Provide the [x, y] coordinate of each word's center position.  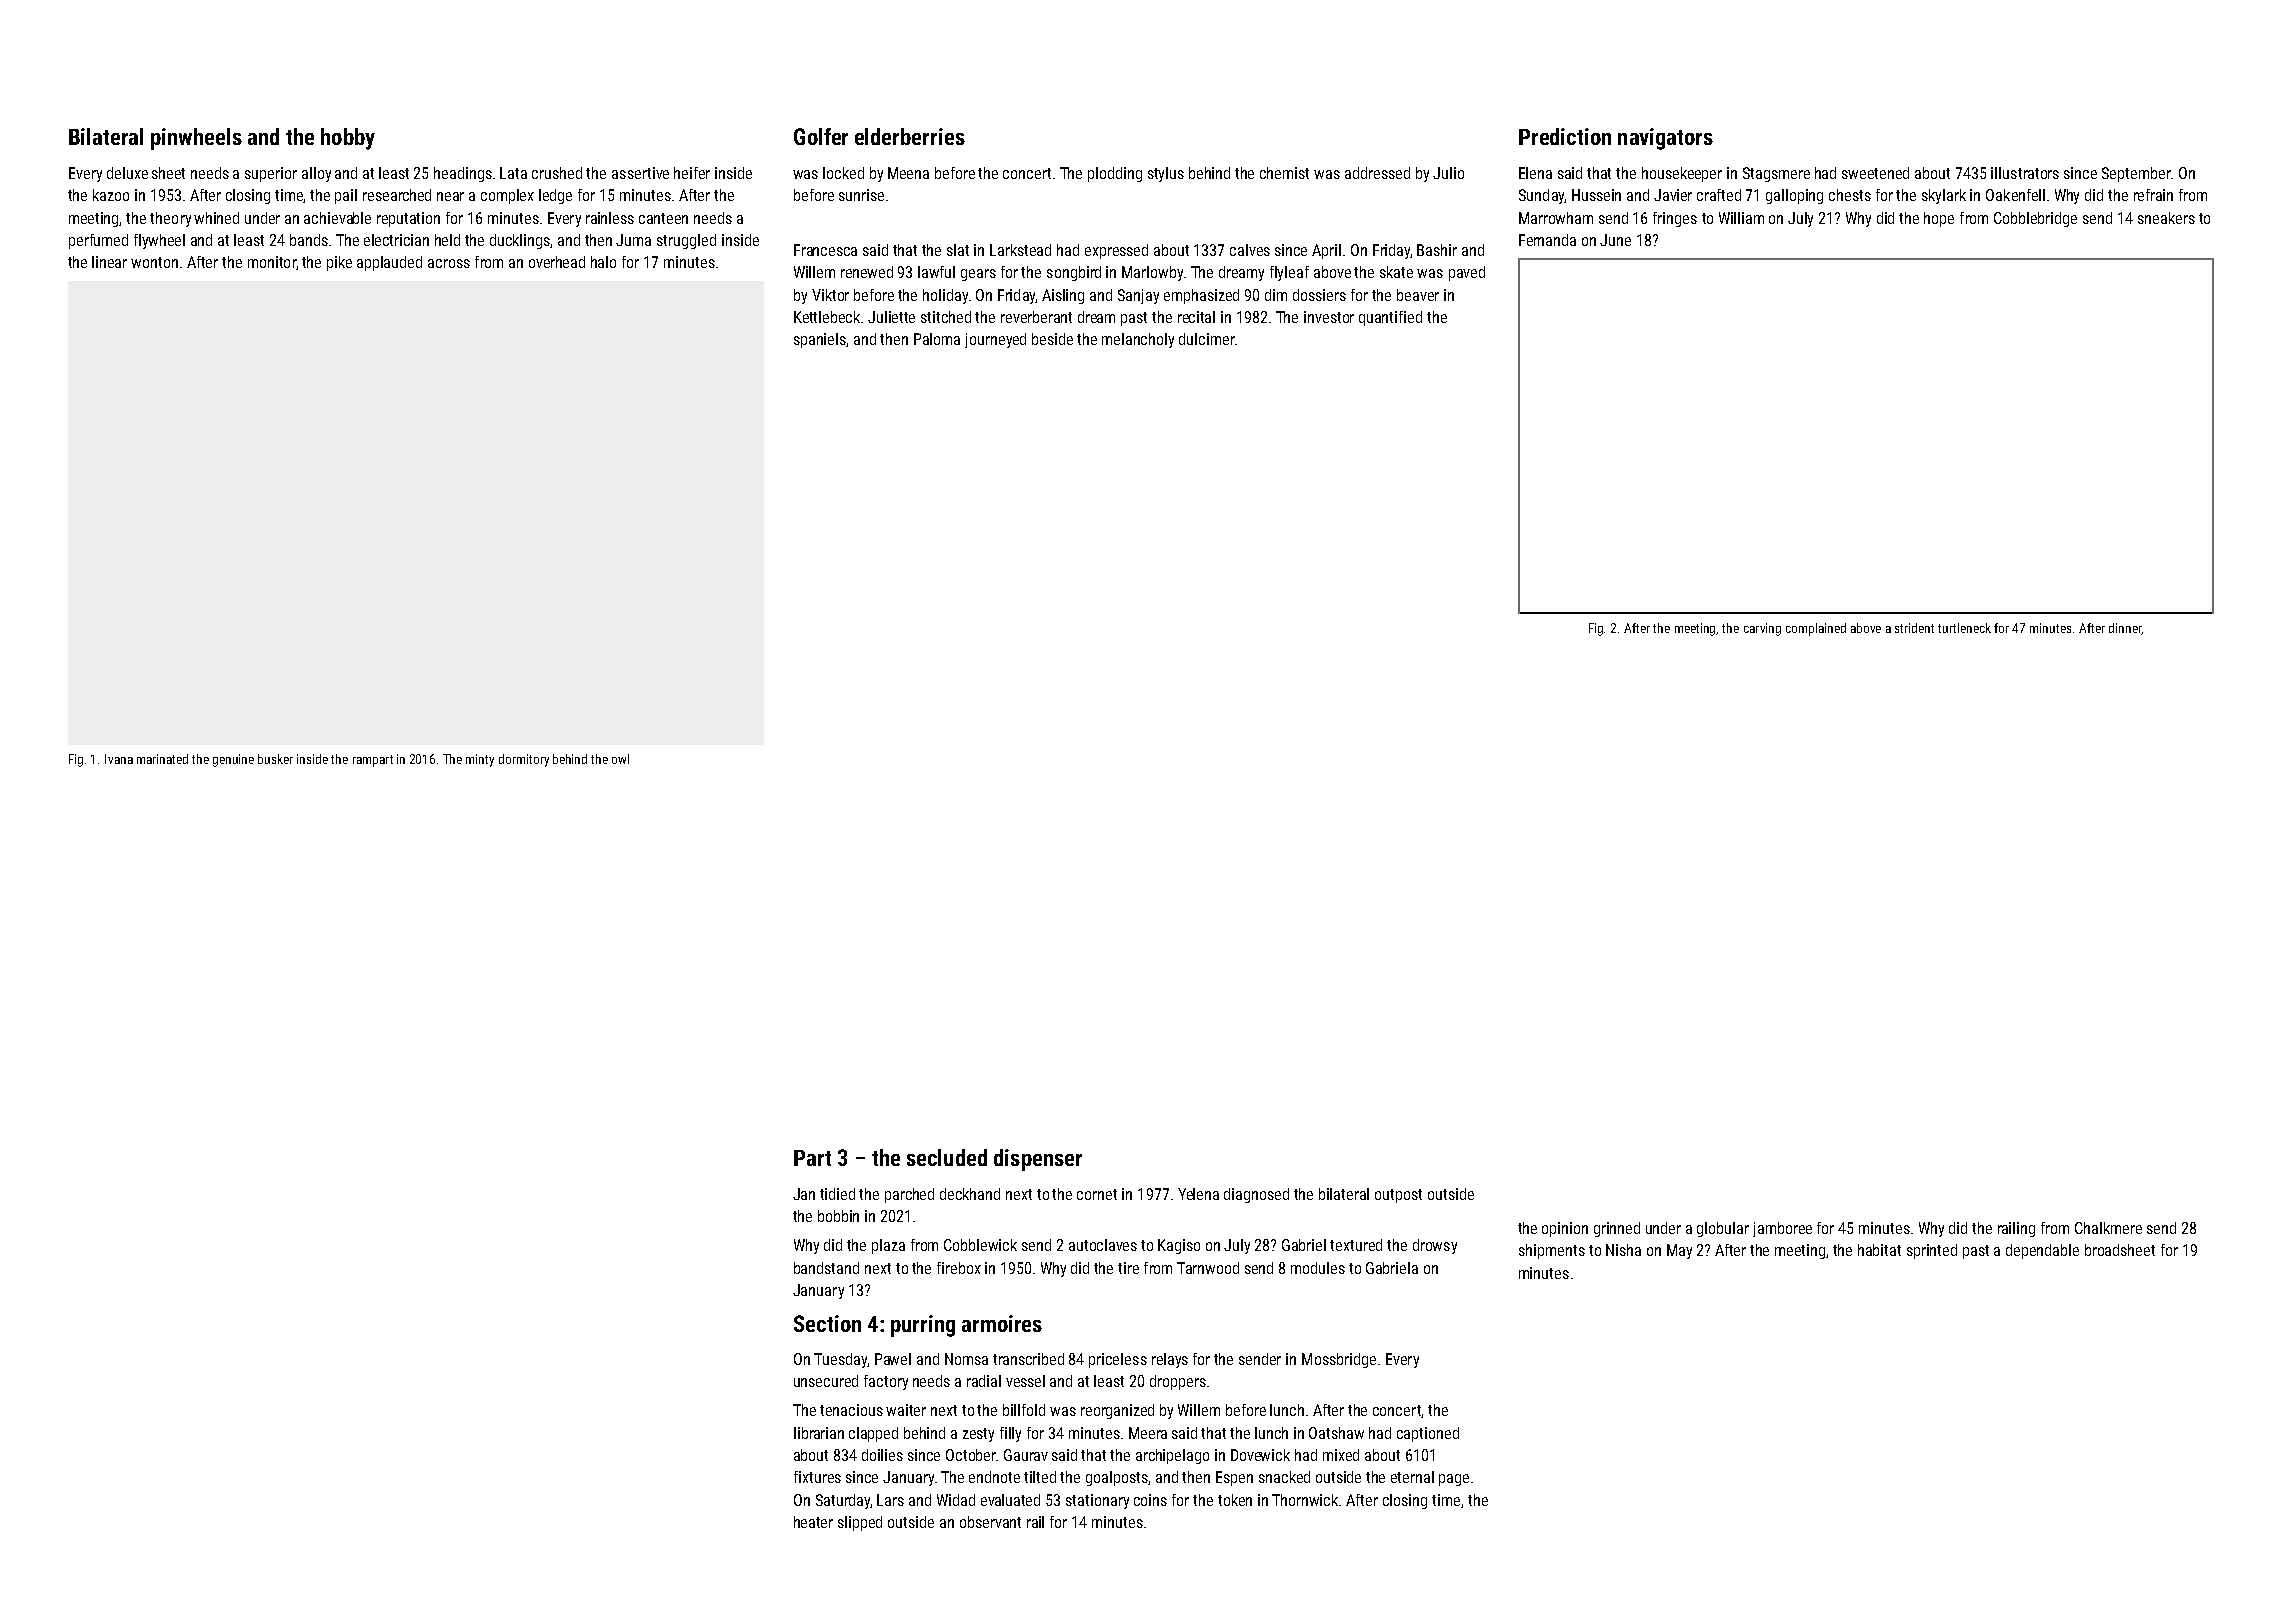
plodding [1115, 174]
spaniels [820, 340]
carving [1762, 629]
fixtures [817, 1477]
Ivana [119, 759]
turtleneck [1964, 628]
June [1615, 240]
